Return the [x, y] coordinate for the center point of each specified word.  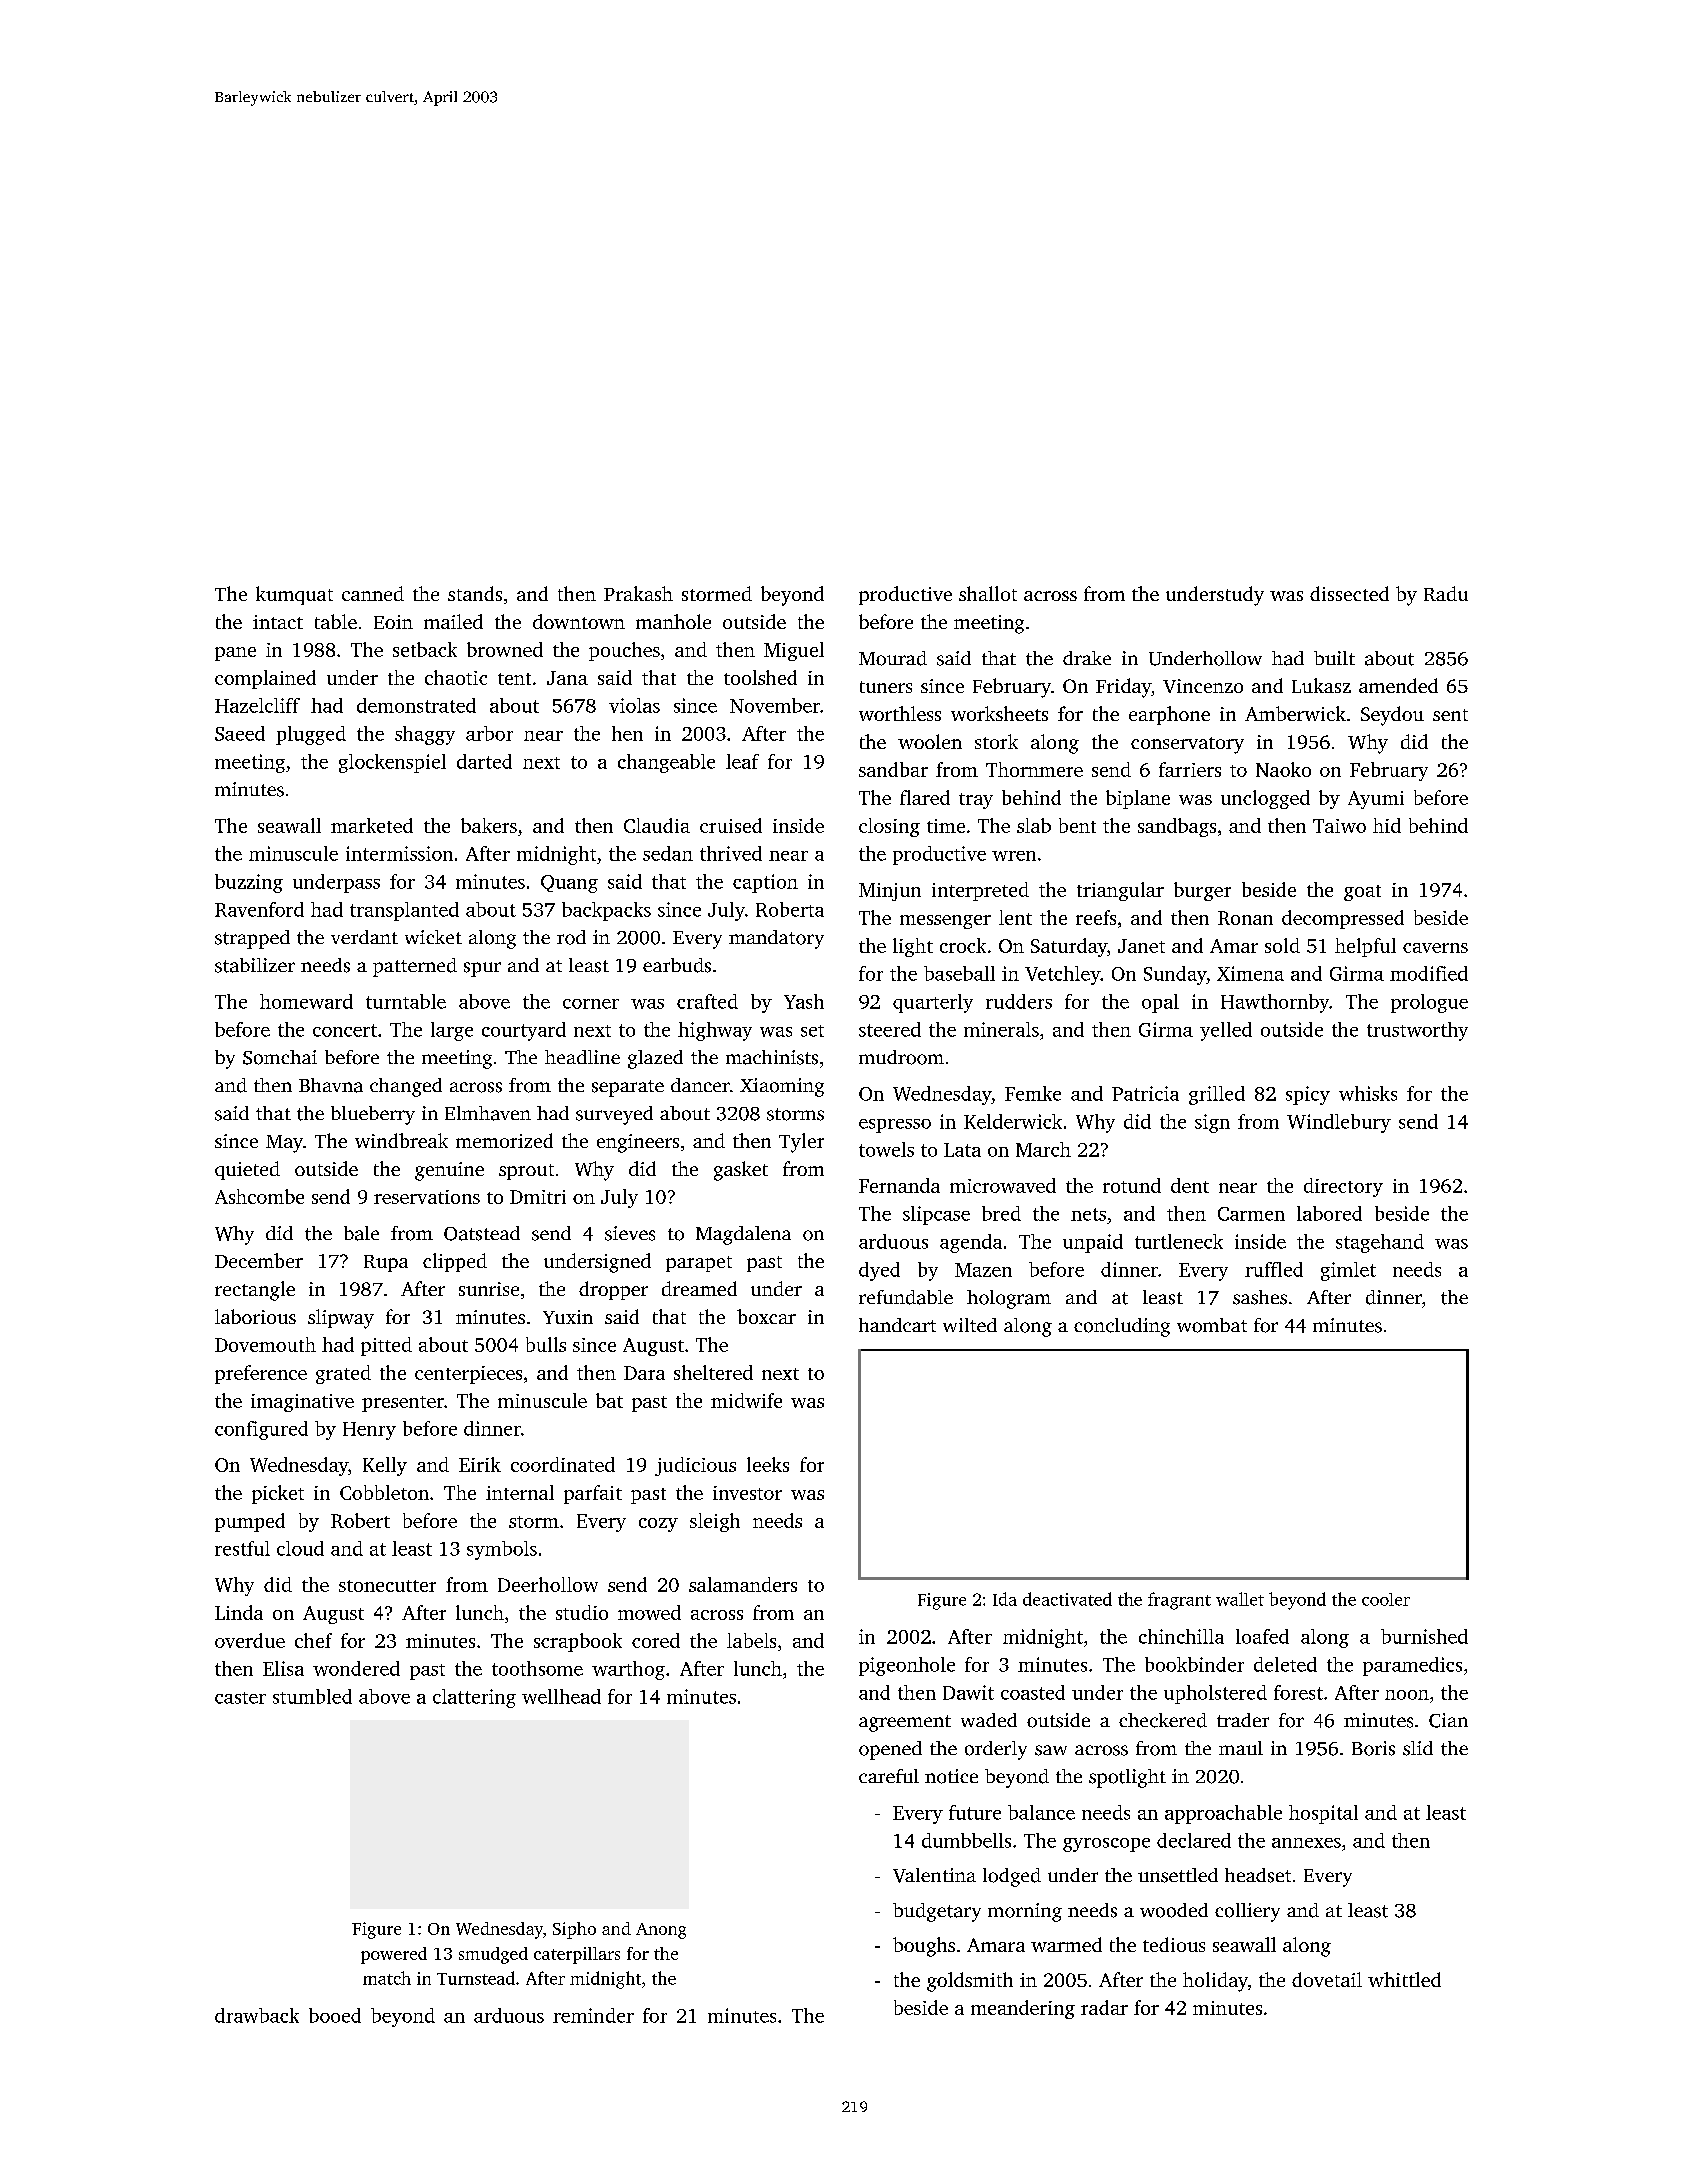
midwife [746, 1400]
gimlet [1348, 1271]
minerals [1001, 1029]
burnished [1424, 1636]
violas [634, 705]
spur [482, 969]
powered [394, 1955]
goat [1362, 893]
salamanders [743, 1584]
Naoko [1283, 769]
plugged [311, 735]
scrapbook [578, 1642]
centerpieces [468, 1375]
